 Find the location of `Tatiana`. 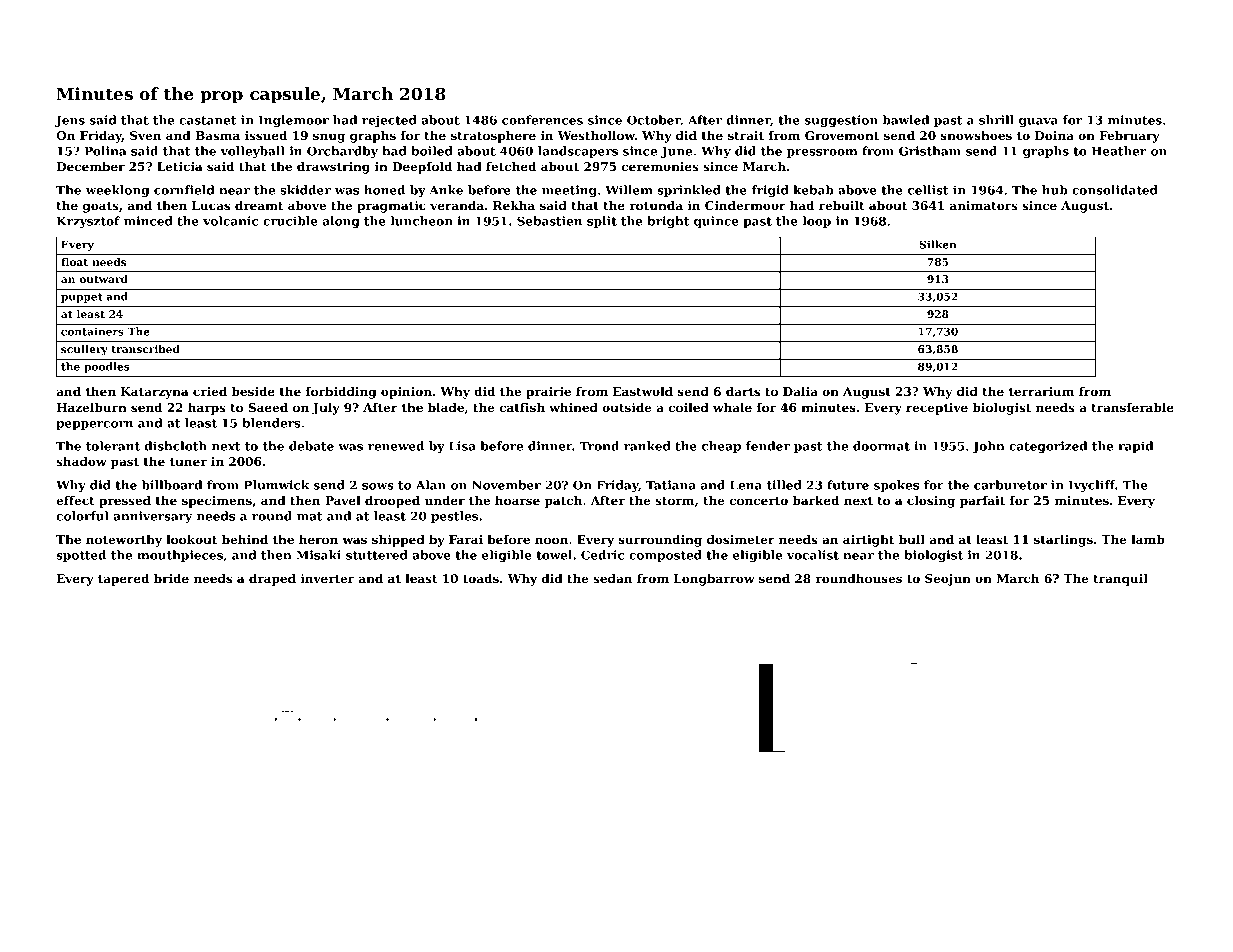

Tatiana is located at coordinates (671, 485).
